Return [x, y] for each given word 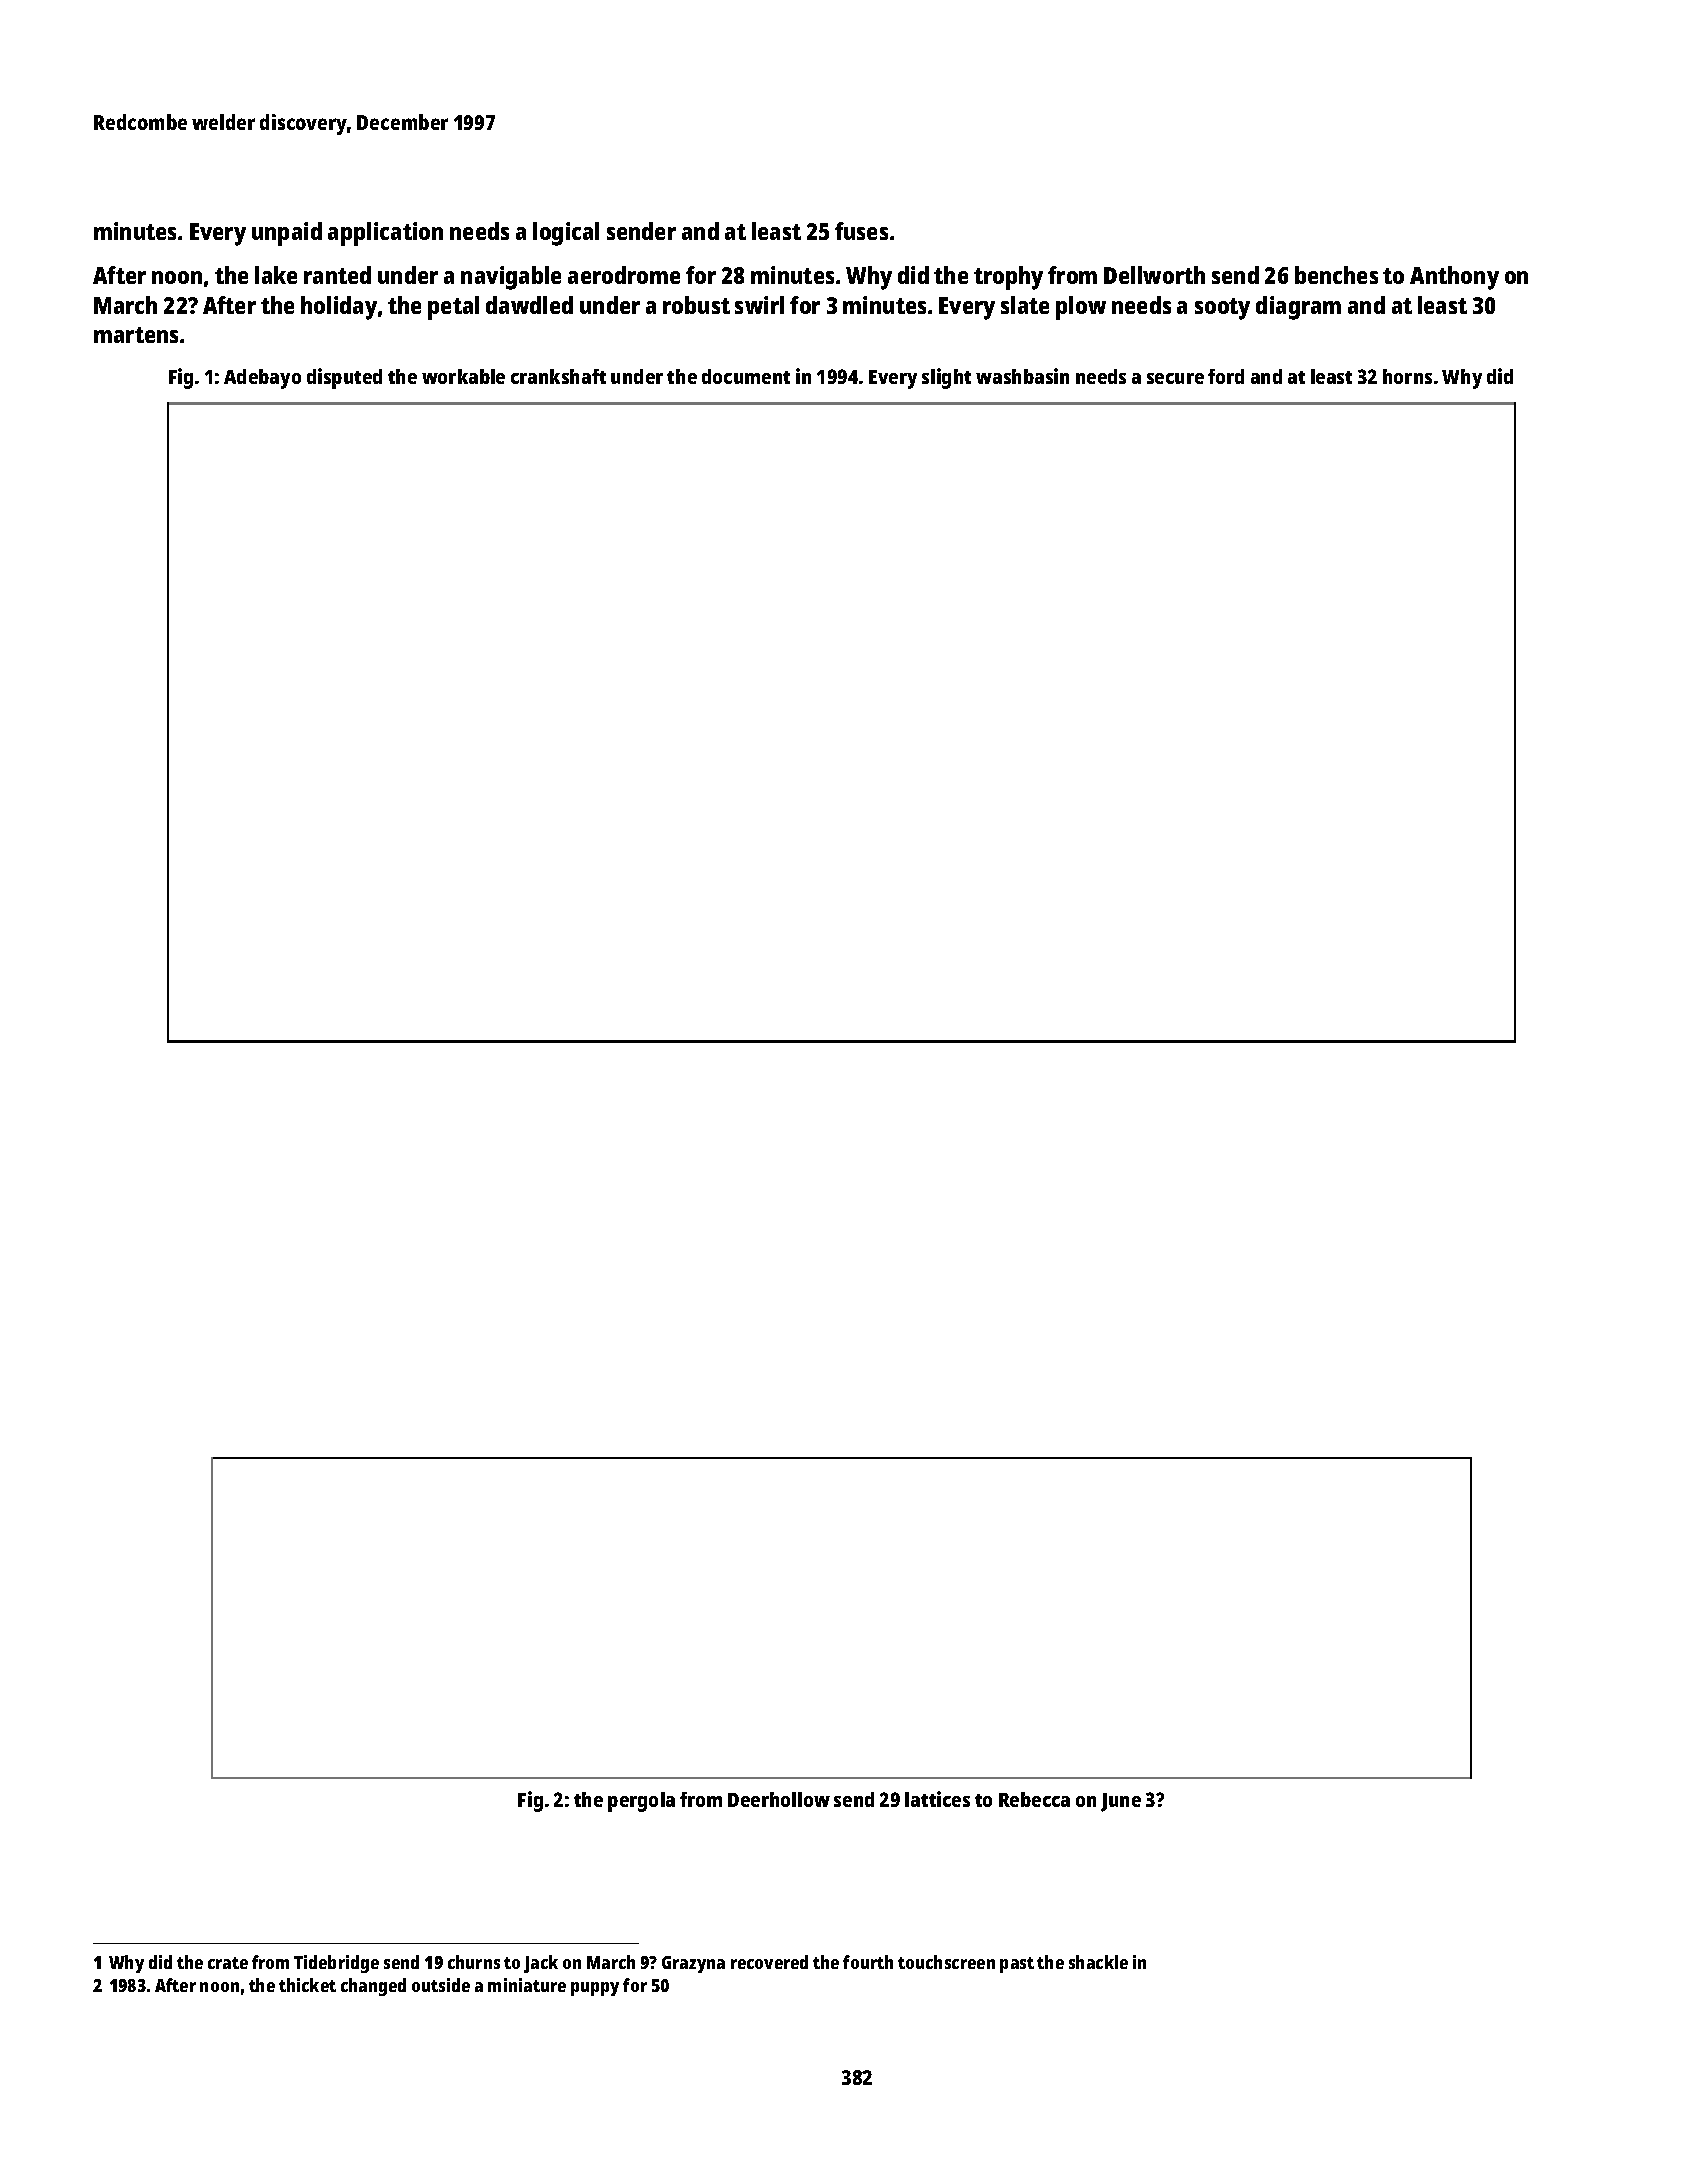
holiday [339, 308]
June [1121, 1802]
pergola [641, 1802]
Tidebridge [336, 1964]
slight [946, 378]
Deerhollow [779, 1799]
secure [1175, 378]
